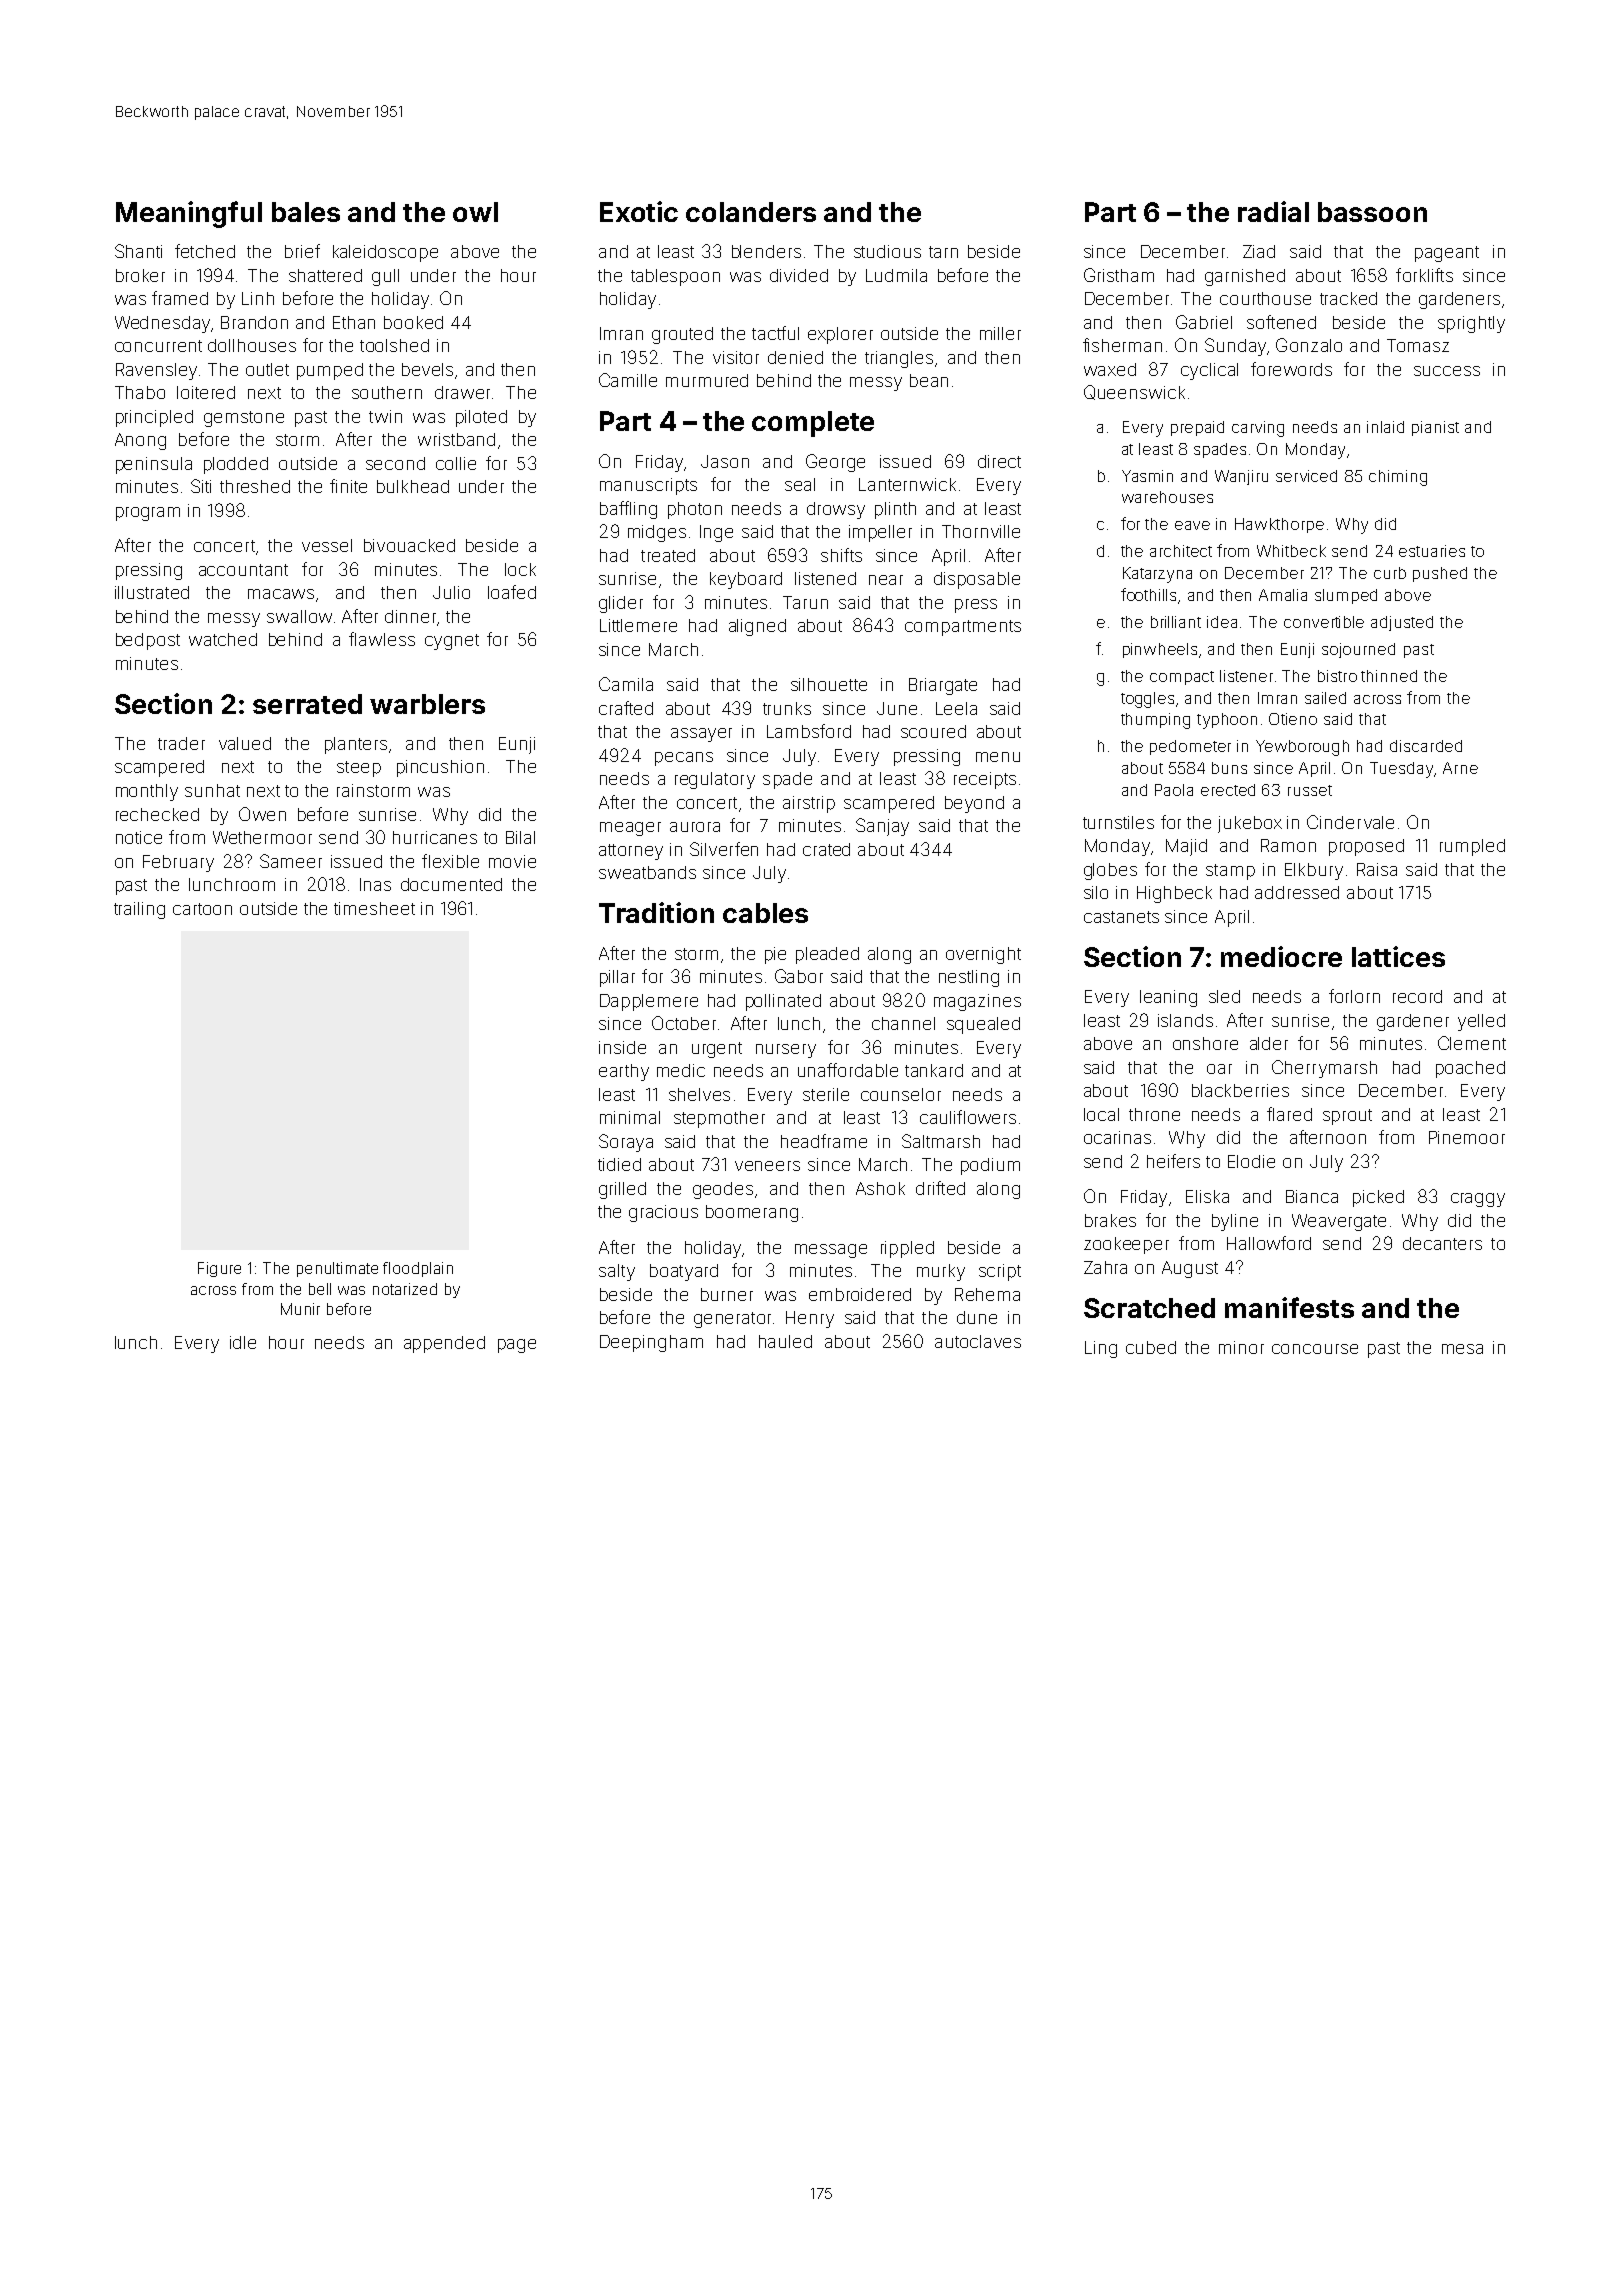  What do you see at coordinates (330, 371) in the screenshot?
I see `pumped` at bounding box center [330, 371].
